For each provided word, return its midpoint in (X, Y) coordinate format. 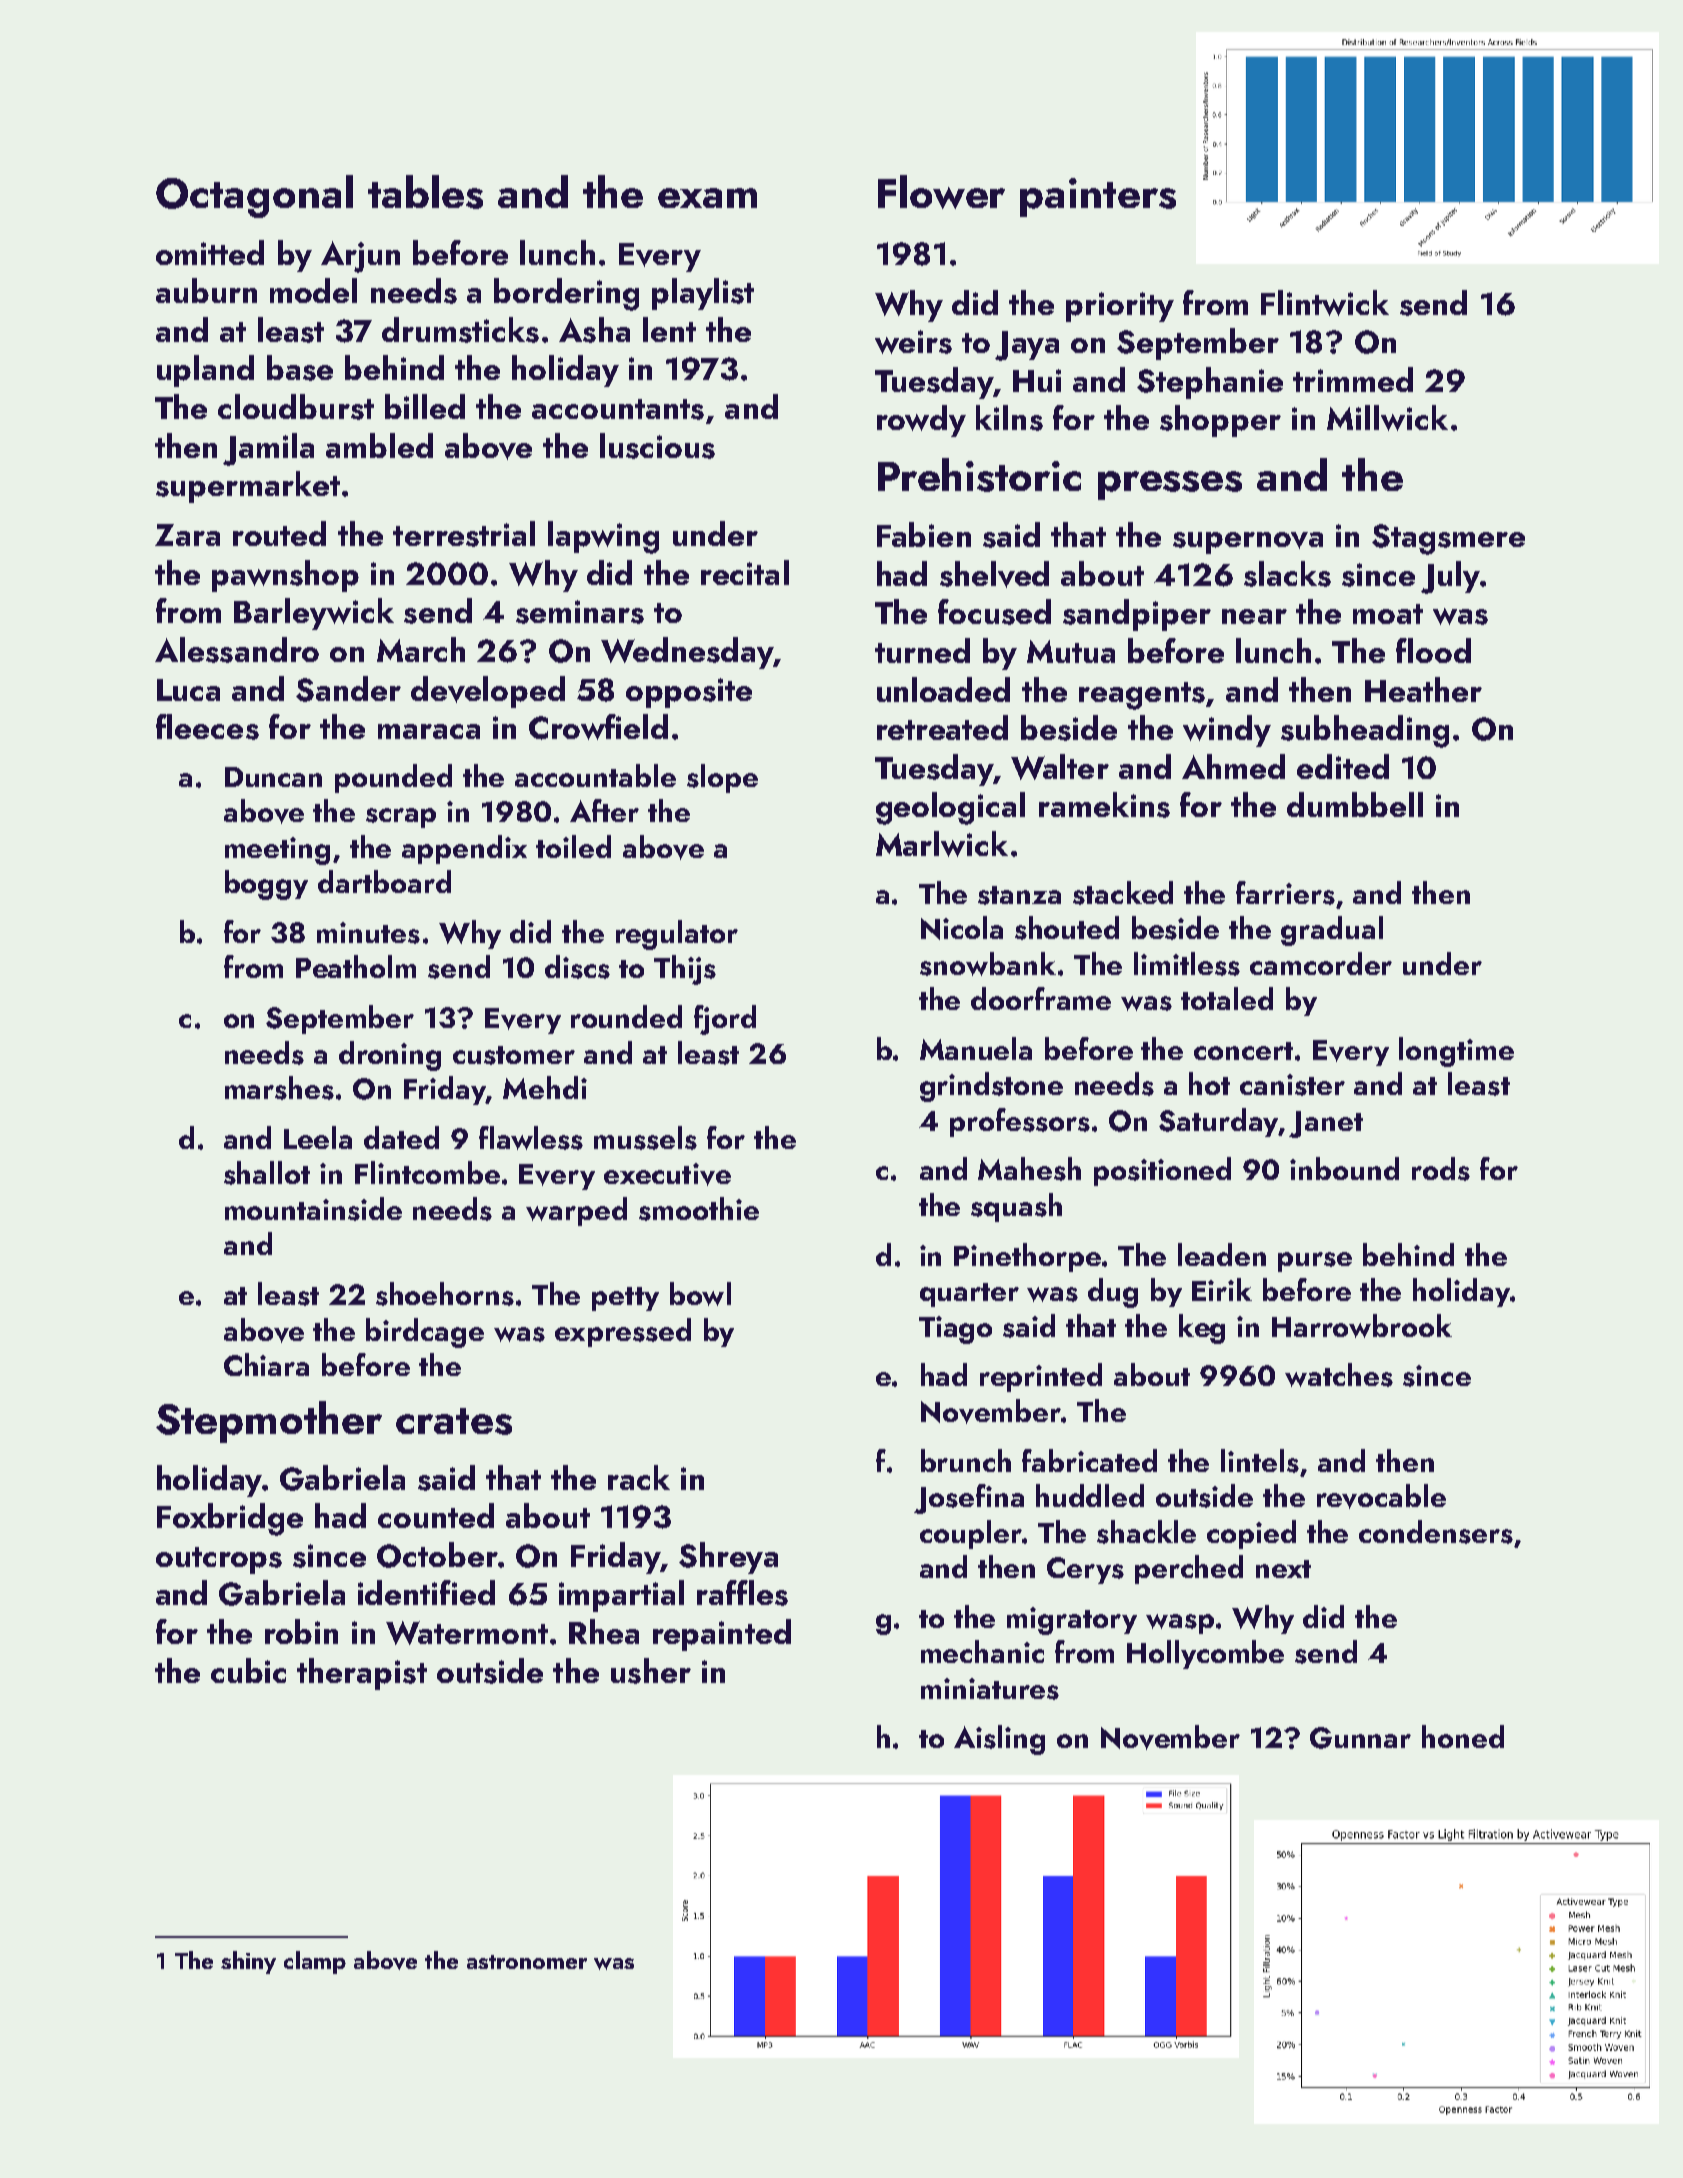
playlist (703, 294)
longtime (1456, 1052)
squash (1016, 1207)
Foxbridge (230, 1519)
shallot (267, 1173)
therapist (362, 1674)
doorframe (1041, 998)
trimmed (1353, 379)
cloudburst (296, 407)
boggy (266, 885)
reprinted (1041, 1377)
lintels (1260, 1461)
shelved (994, 574)
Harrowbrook (1362, 1326)
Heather (1423, 689)
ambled (379, 445)
